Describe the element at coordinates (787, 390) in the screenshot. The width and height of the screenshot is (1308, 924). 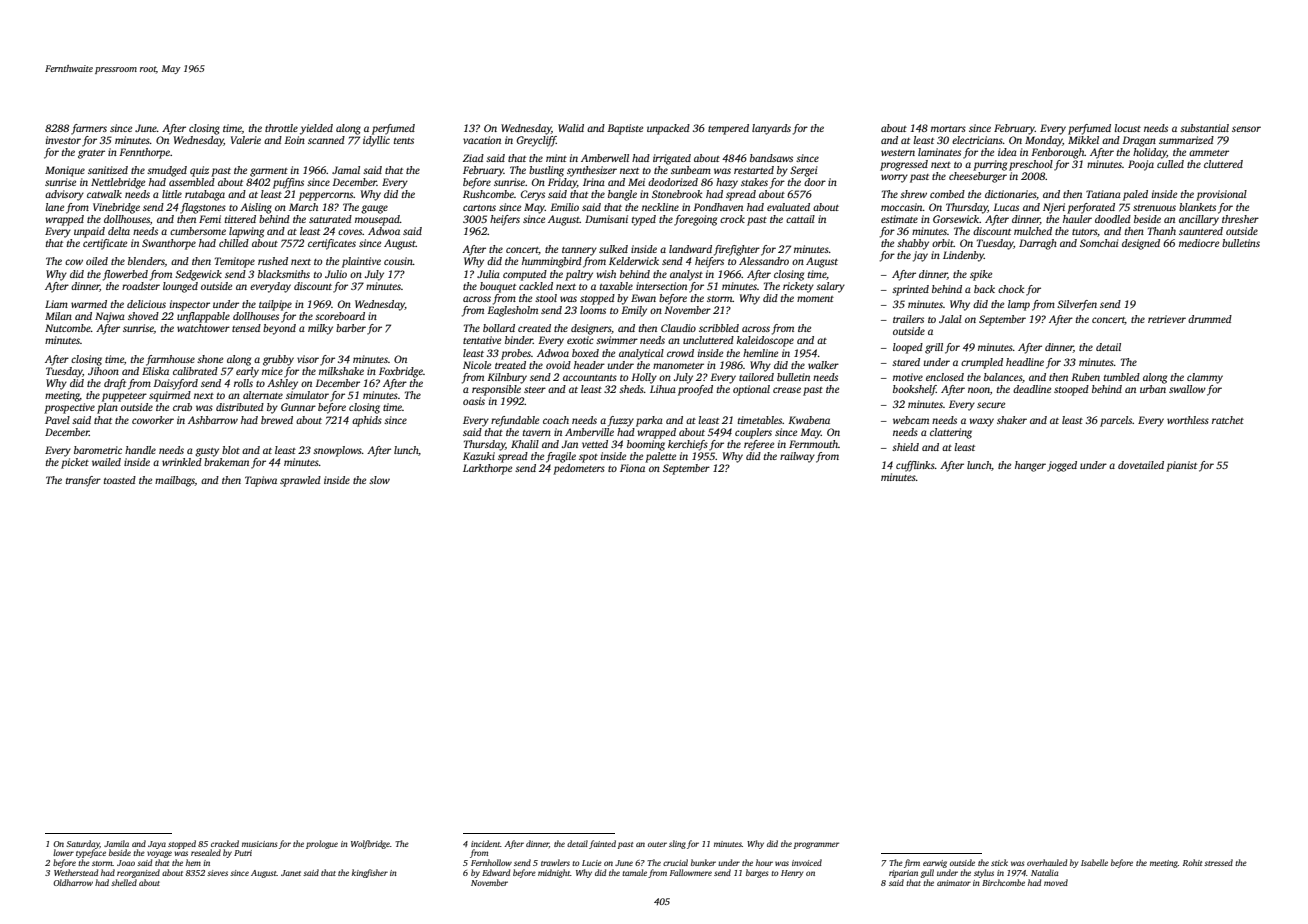
I see `crease` at that location.
